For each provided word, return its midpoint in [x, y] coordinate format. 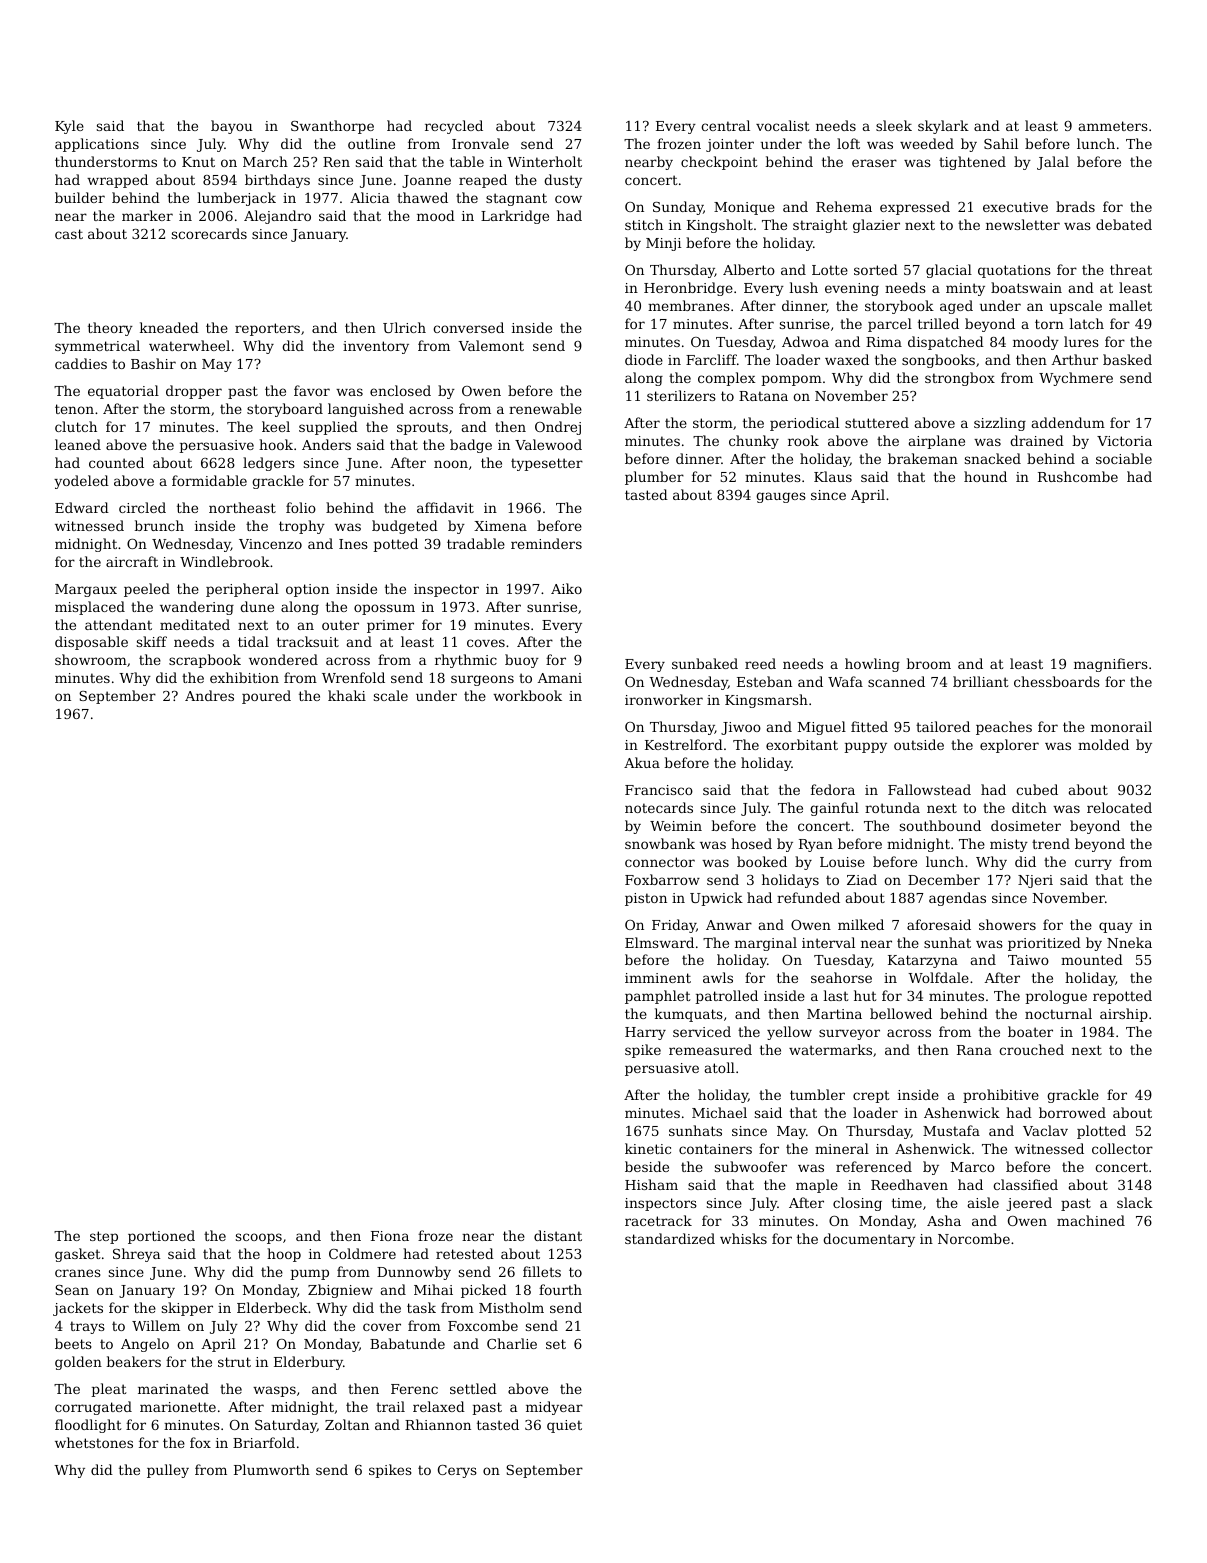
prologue [1056, 997]
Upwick [716, 899]
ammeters [1113, 126]
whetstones [94, 1442]
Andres [209, 695]
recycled [454, 127]
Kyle [69, 127]
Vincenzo [270, 544]
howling [872, 665]
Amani [560, 678]
